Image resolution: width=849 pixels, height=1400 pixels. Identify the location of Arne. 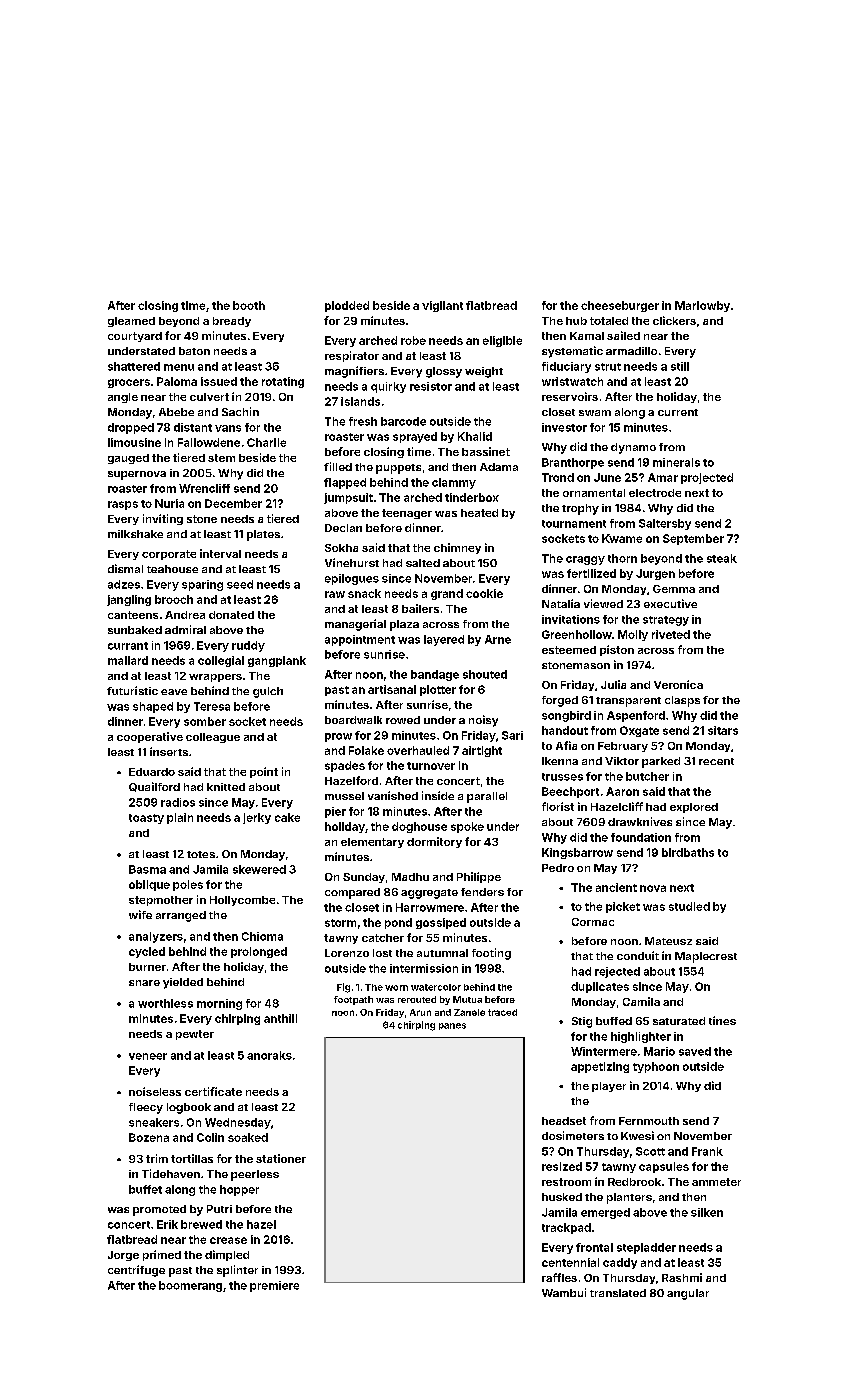
(498, 639).
